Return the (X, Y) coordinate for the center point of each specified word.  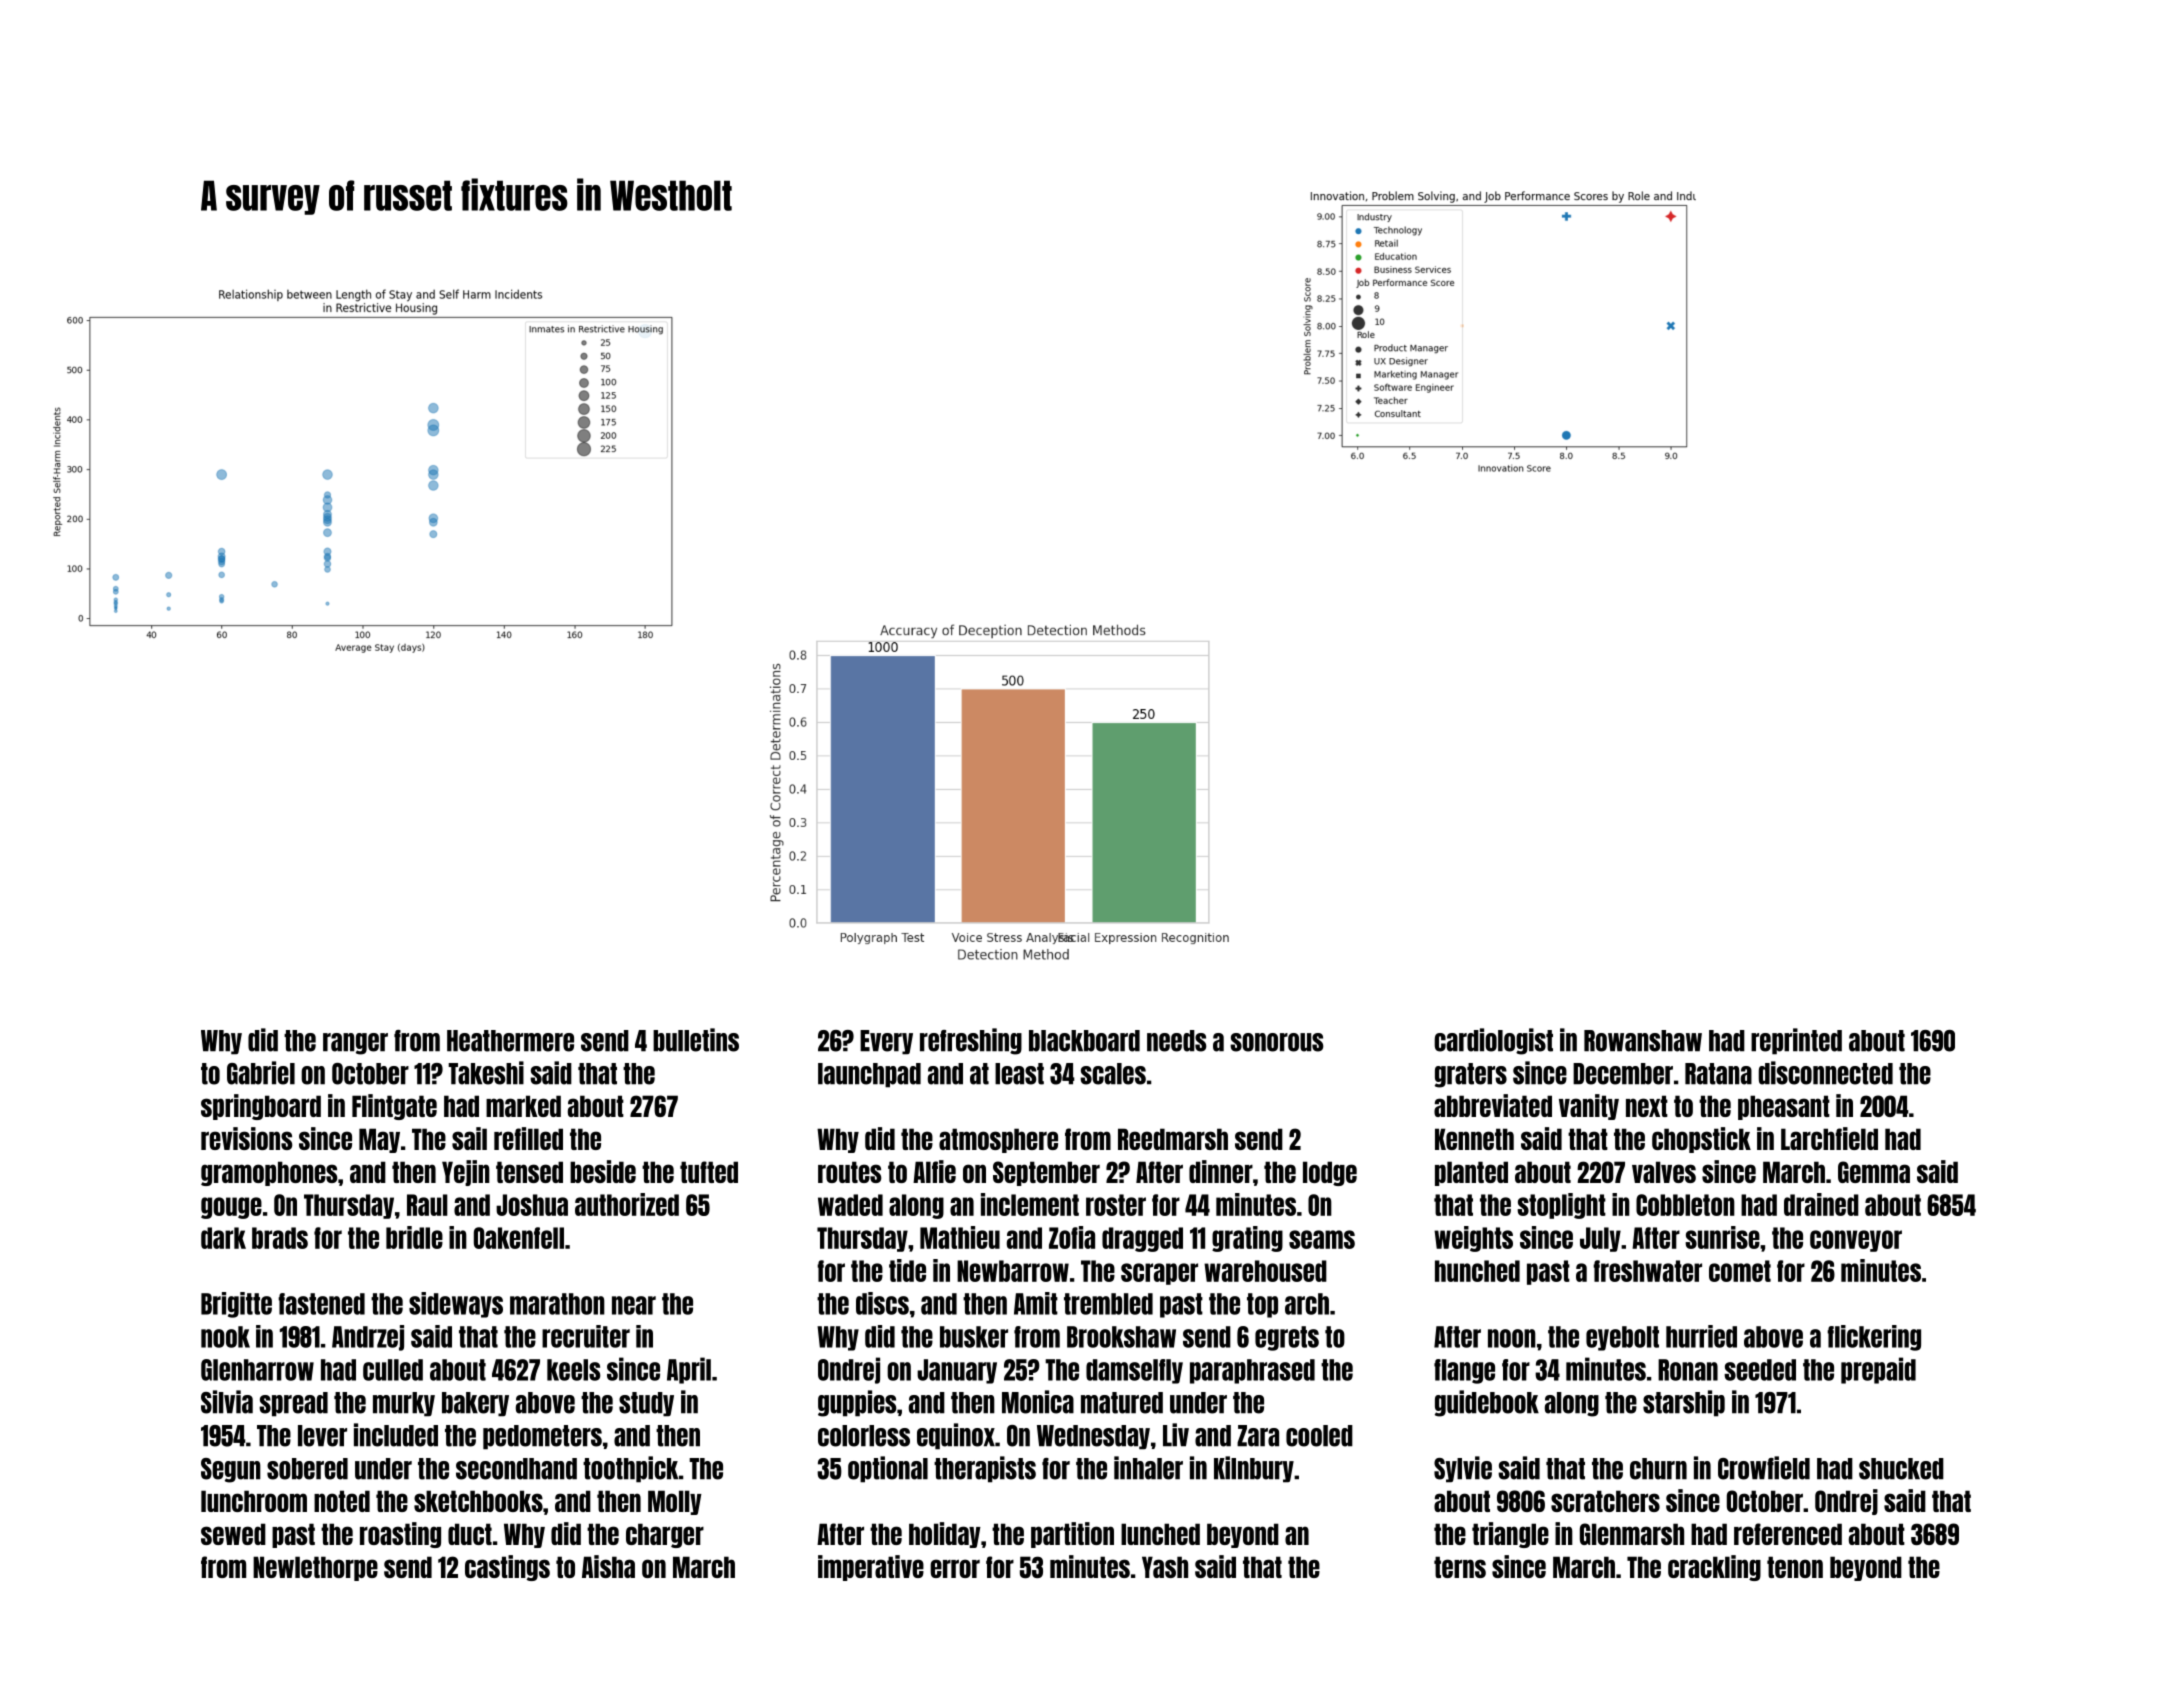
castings (507, 1568)
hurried (1701, 1336)
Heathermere (510, 1041)
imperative (871, 1568)
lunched (1160, 1534)
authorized (627, 1204)
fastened (321, 1304)
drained (1821, 1204)
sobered (307, 1469)
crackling (1714, 1568)
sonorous (1277, 1042)
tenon (1795, 1567)
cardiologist (1493, 1041)
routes (849, 1172)
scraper (1159, 1274)
